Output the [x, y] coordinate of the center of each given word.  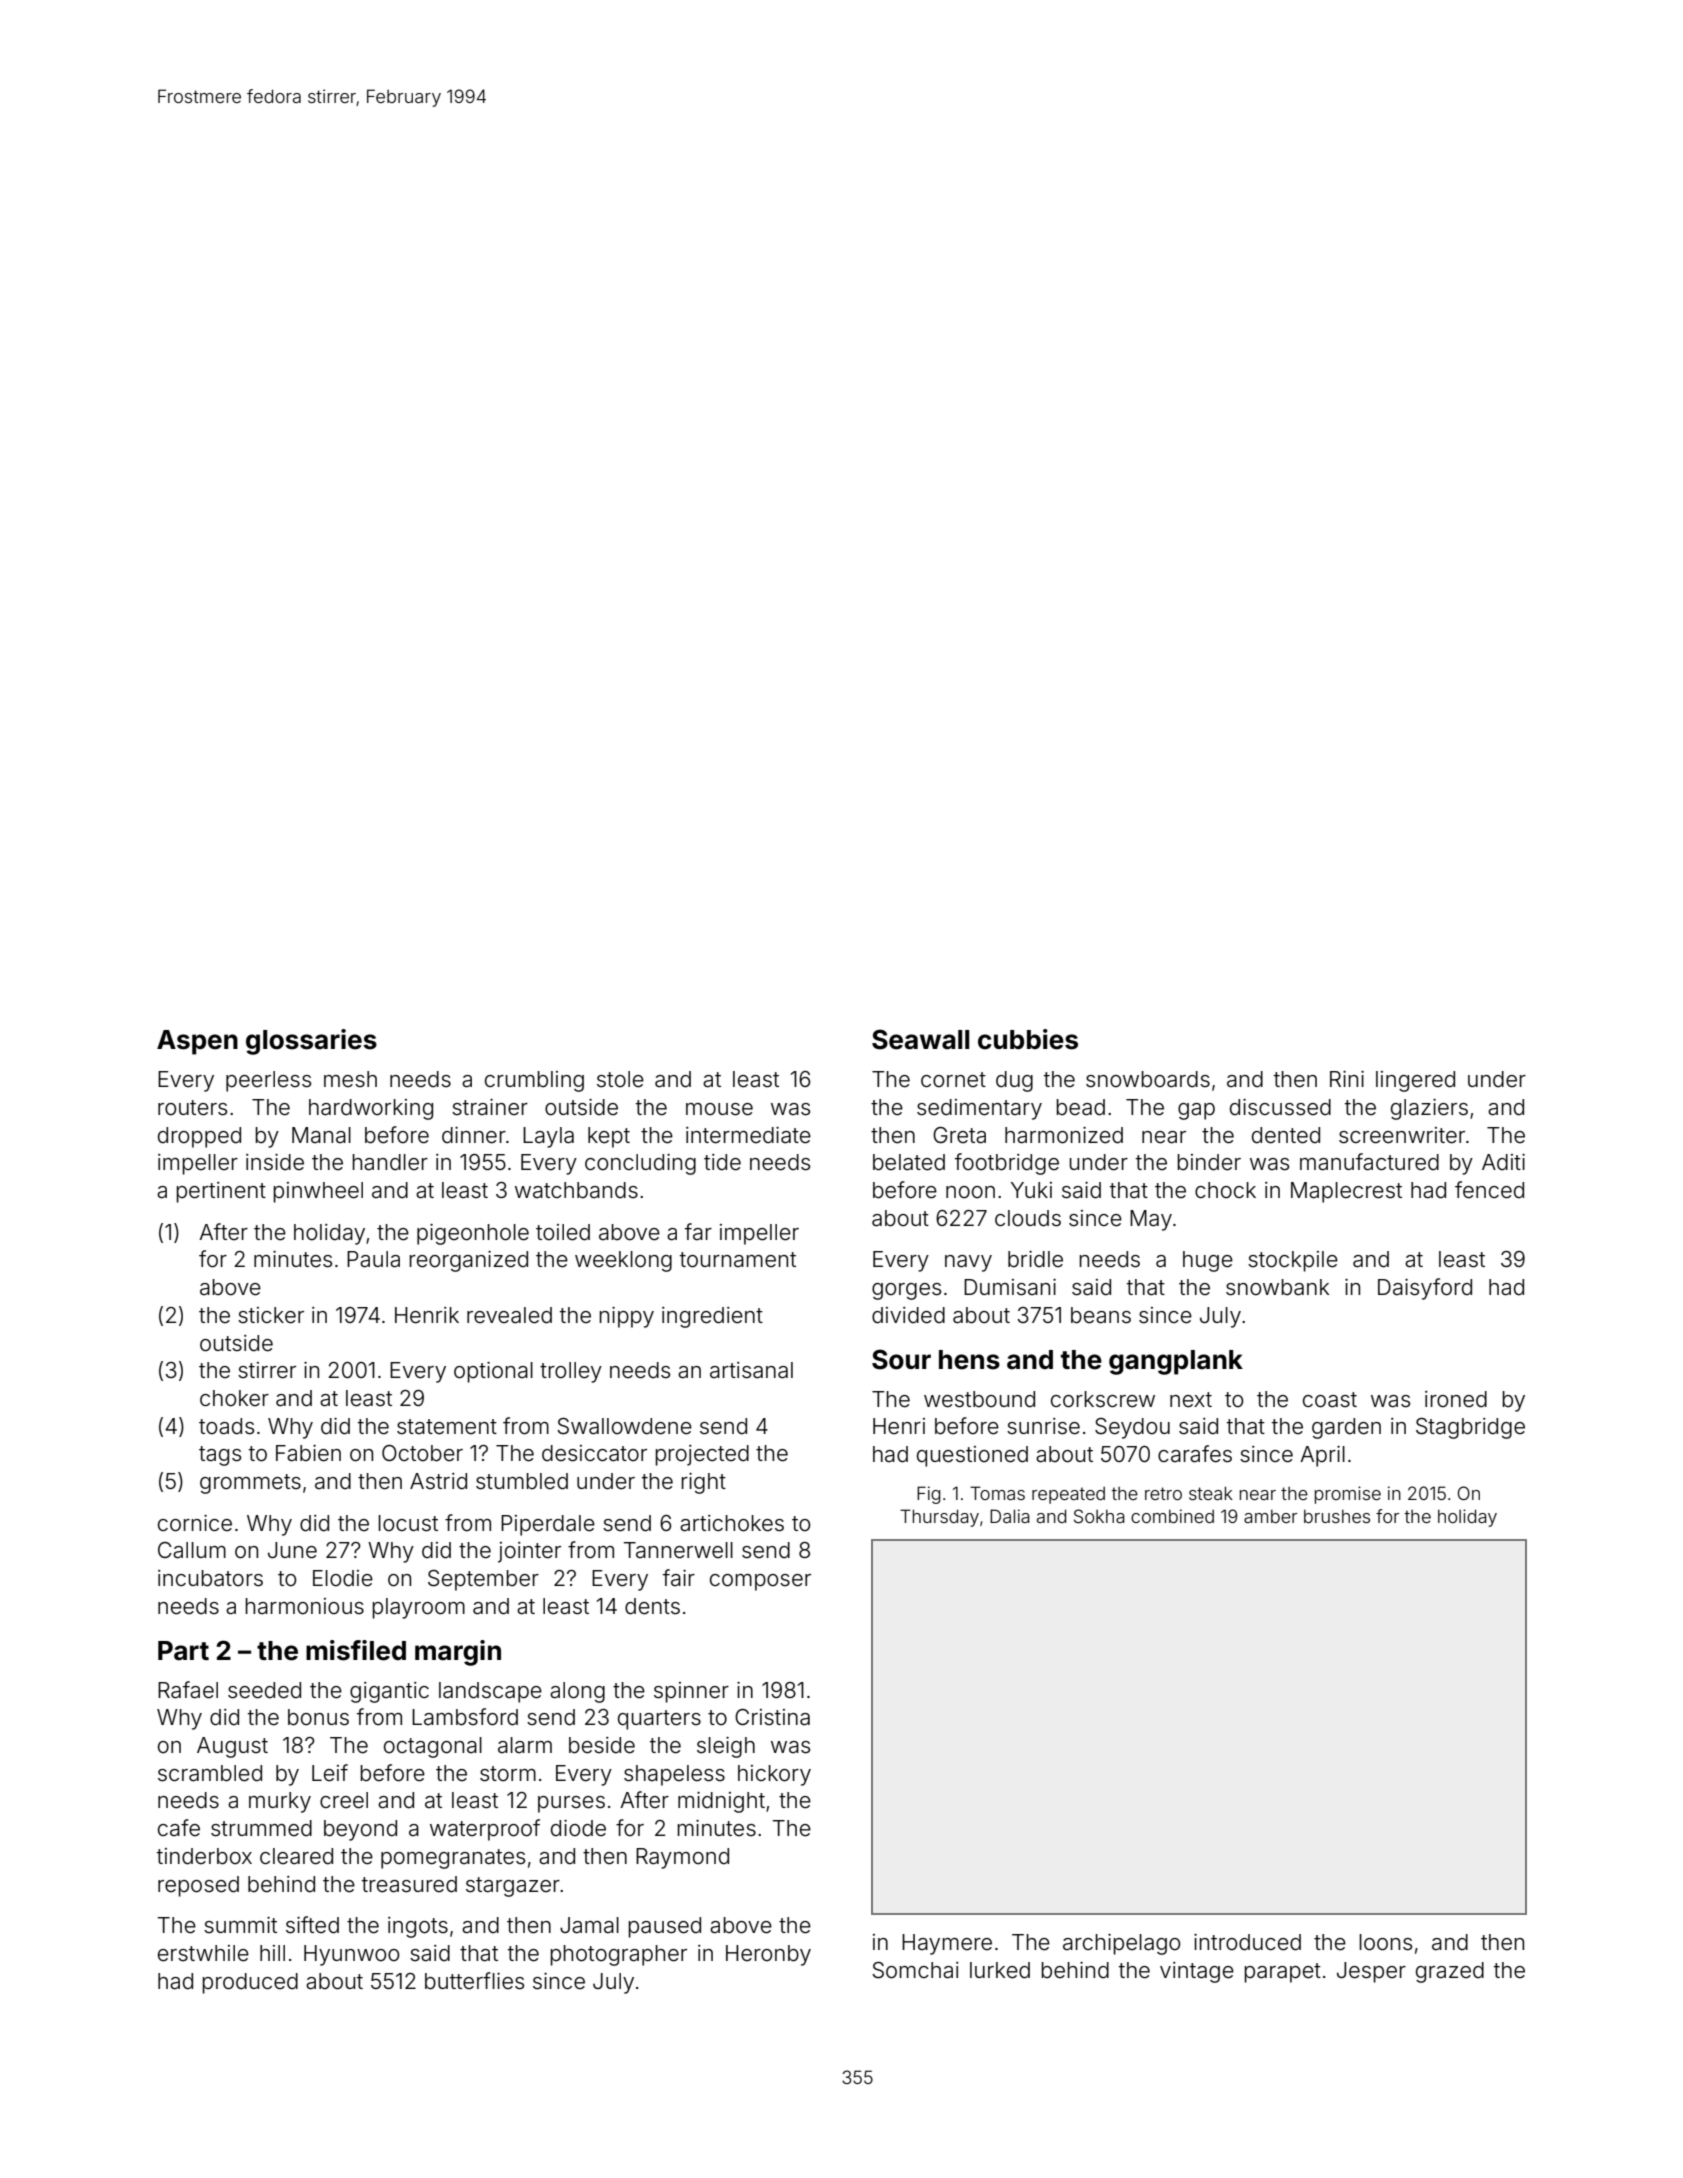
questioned [972, 1456]
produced [250, 1983]
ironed [1456, 1399]
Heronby [768, 1955]
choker [234, 1398]
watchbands [576, 1190]
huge [1208, 1261]
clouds [1028, 1218]
